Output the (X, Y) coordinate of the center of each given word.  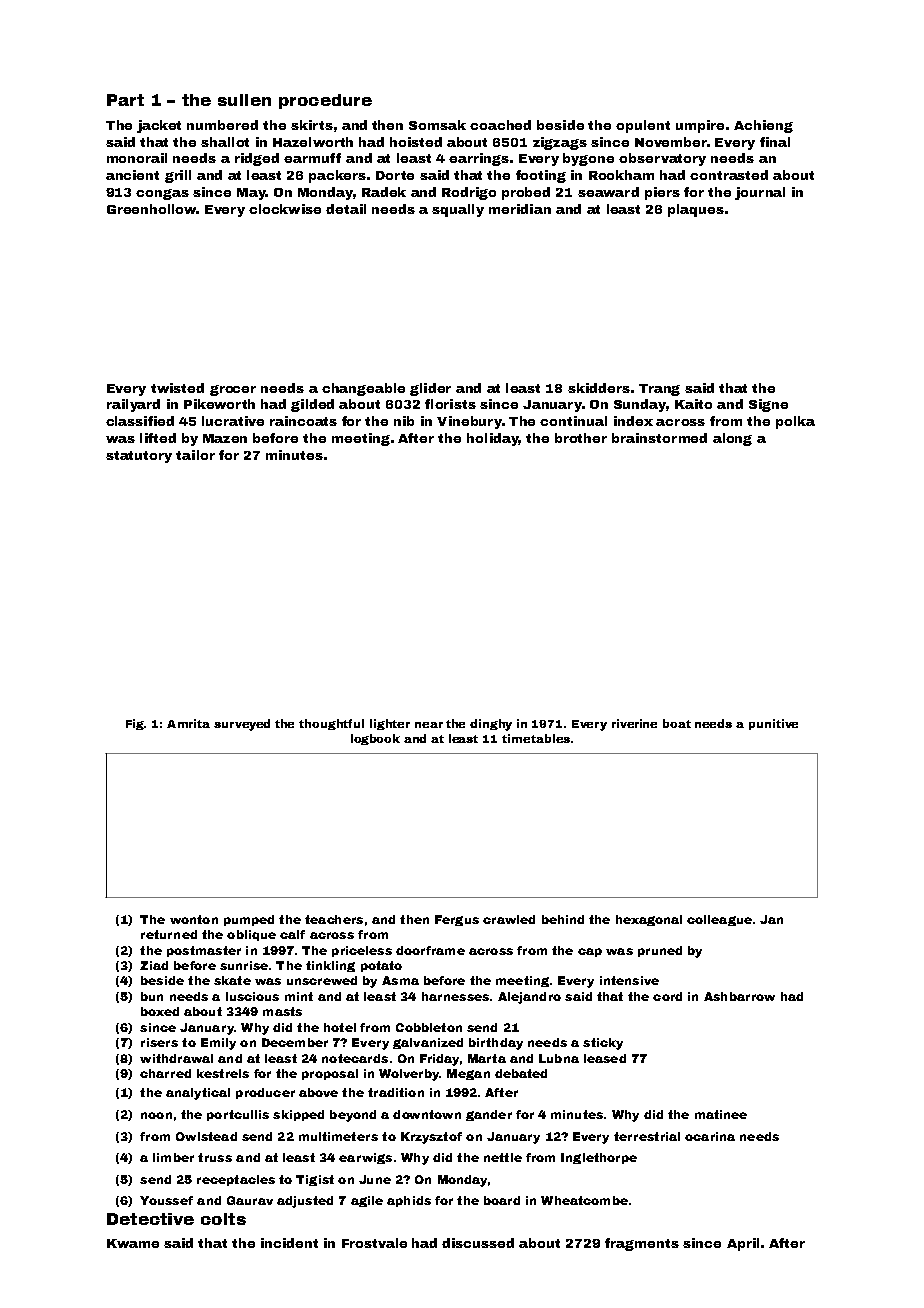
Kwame (133, 1243)
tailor (195, 455)
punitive (773, 724)
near (429, 725)
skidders (599, 388)
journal (760, 193)
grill (178, 176)
